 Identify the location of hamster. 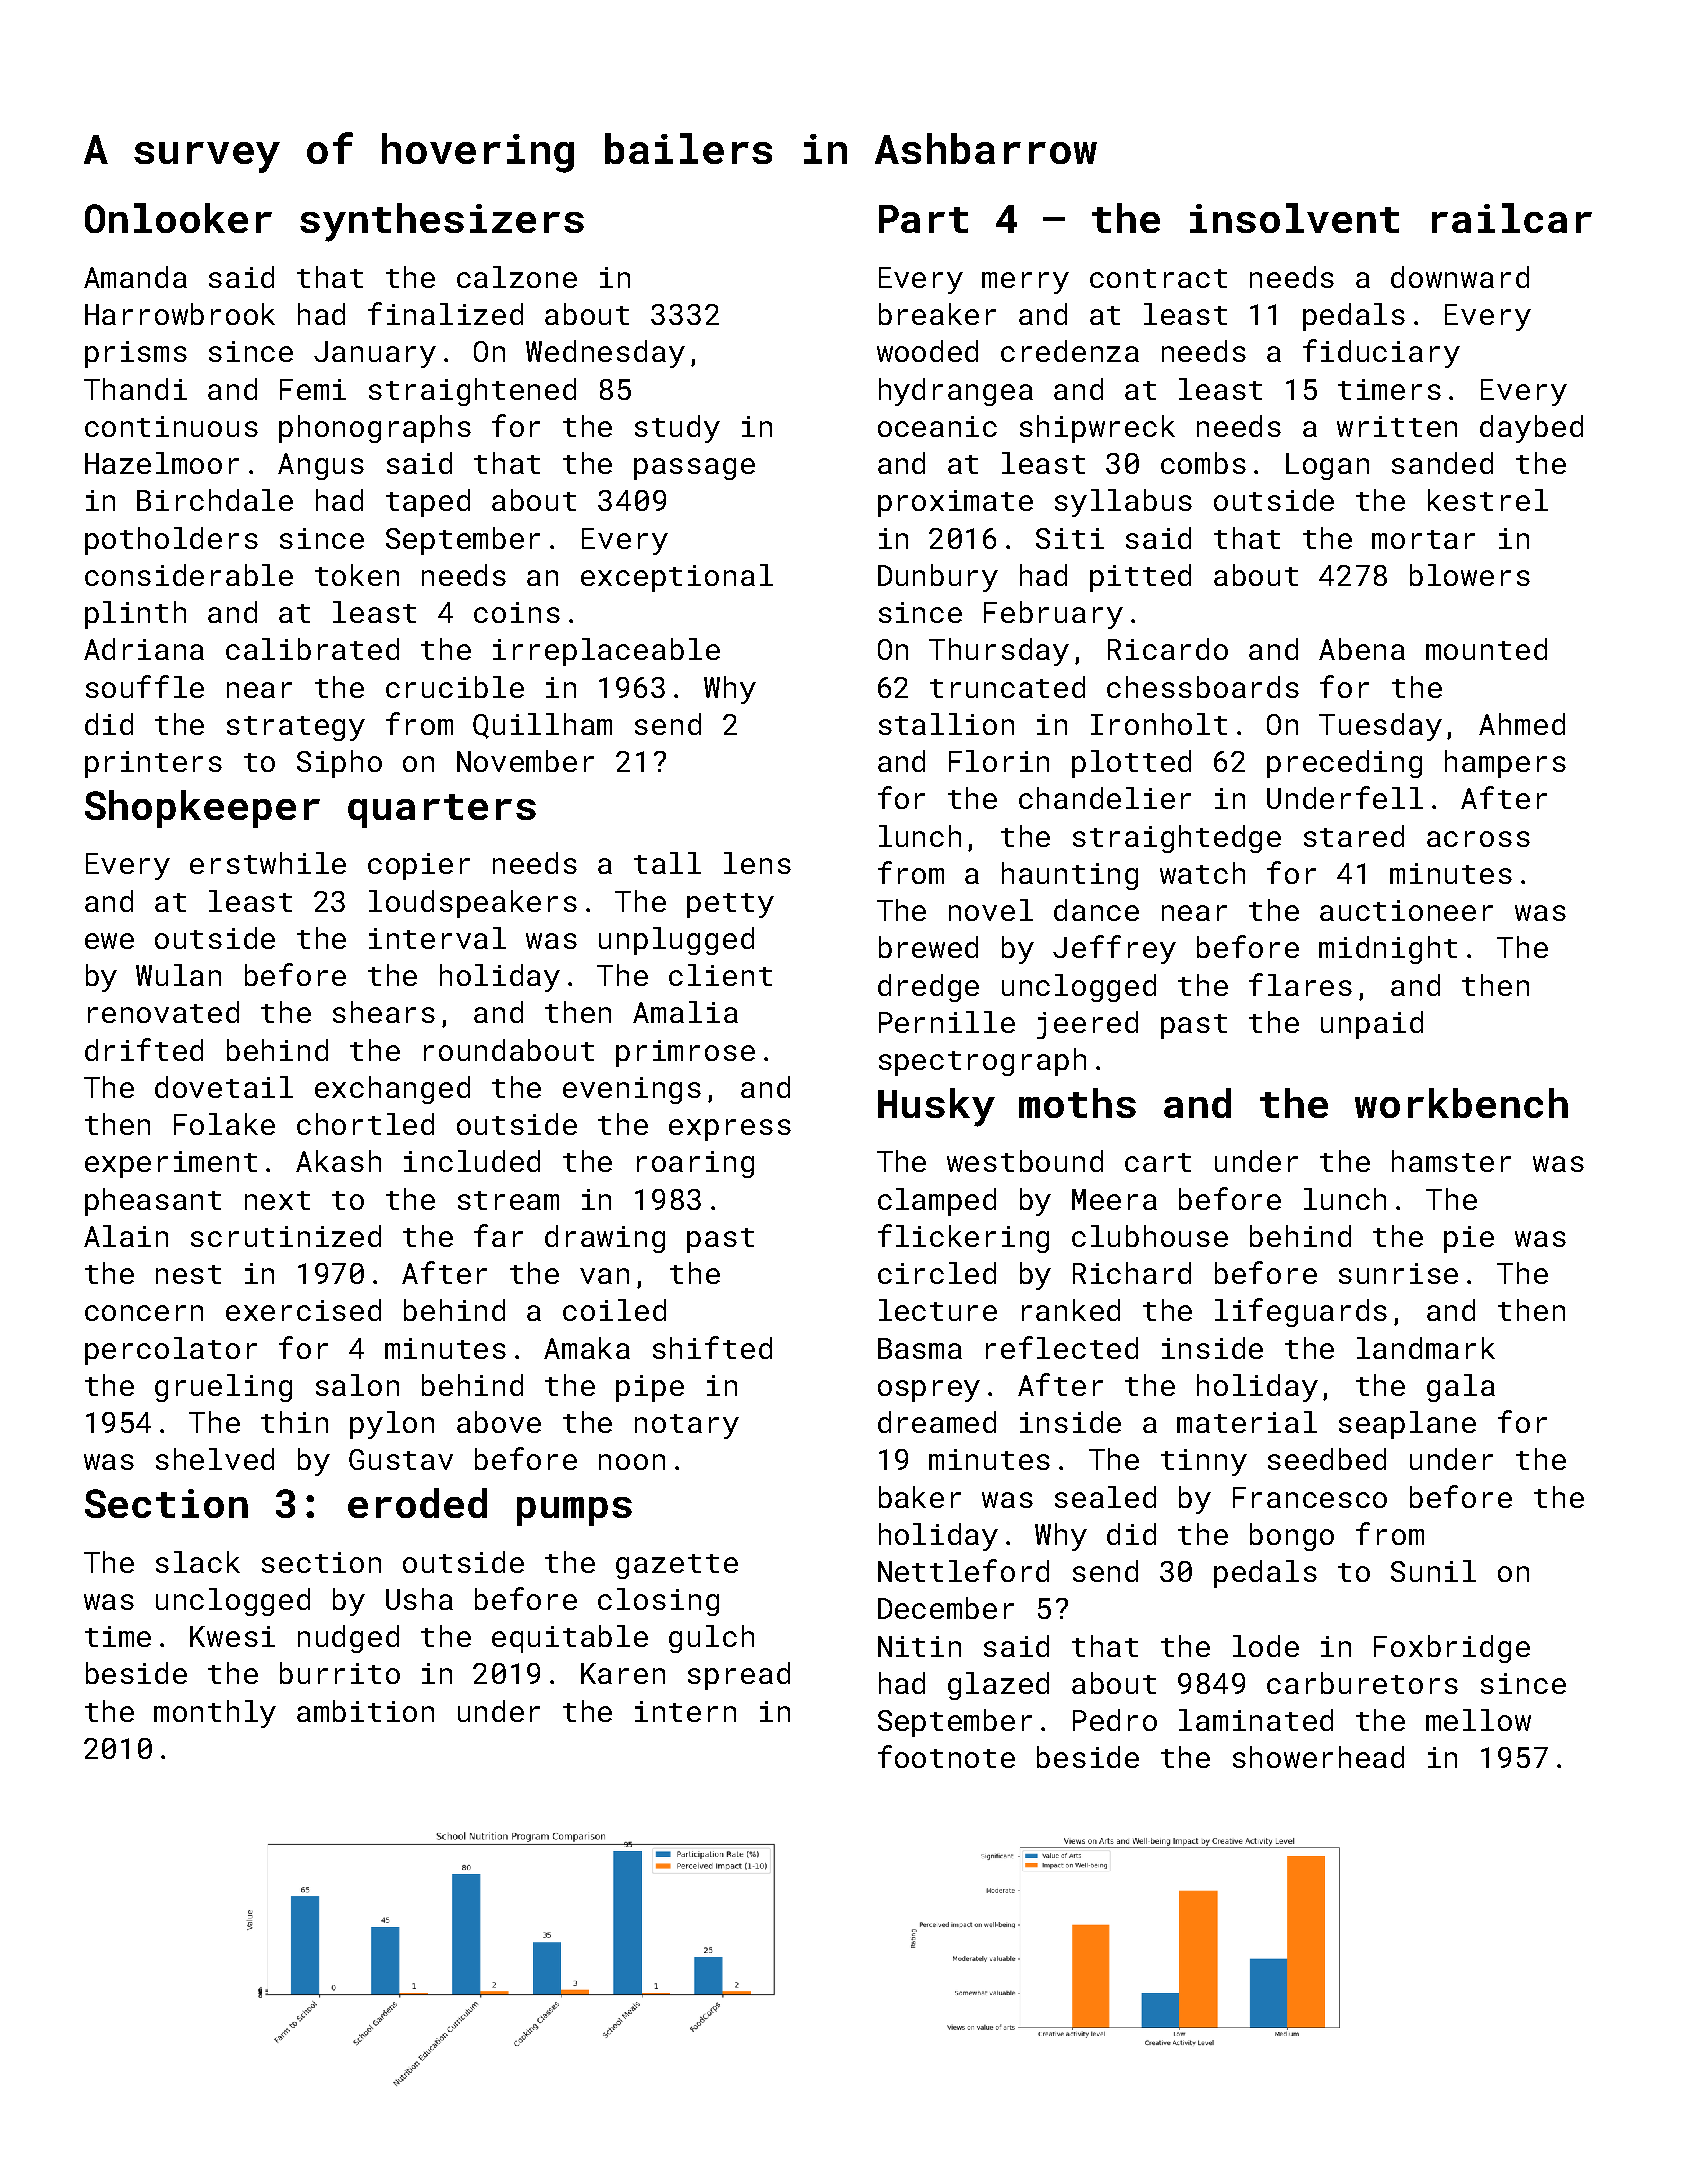
(1451, 1161).
